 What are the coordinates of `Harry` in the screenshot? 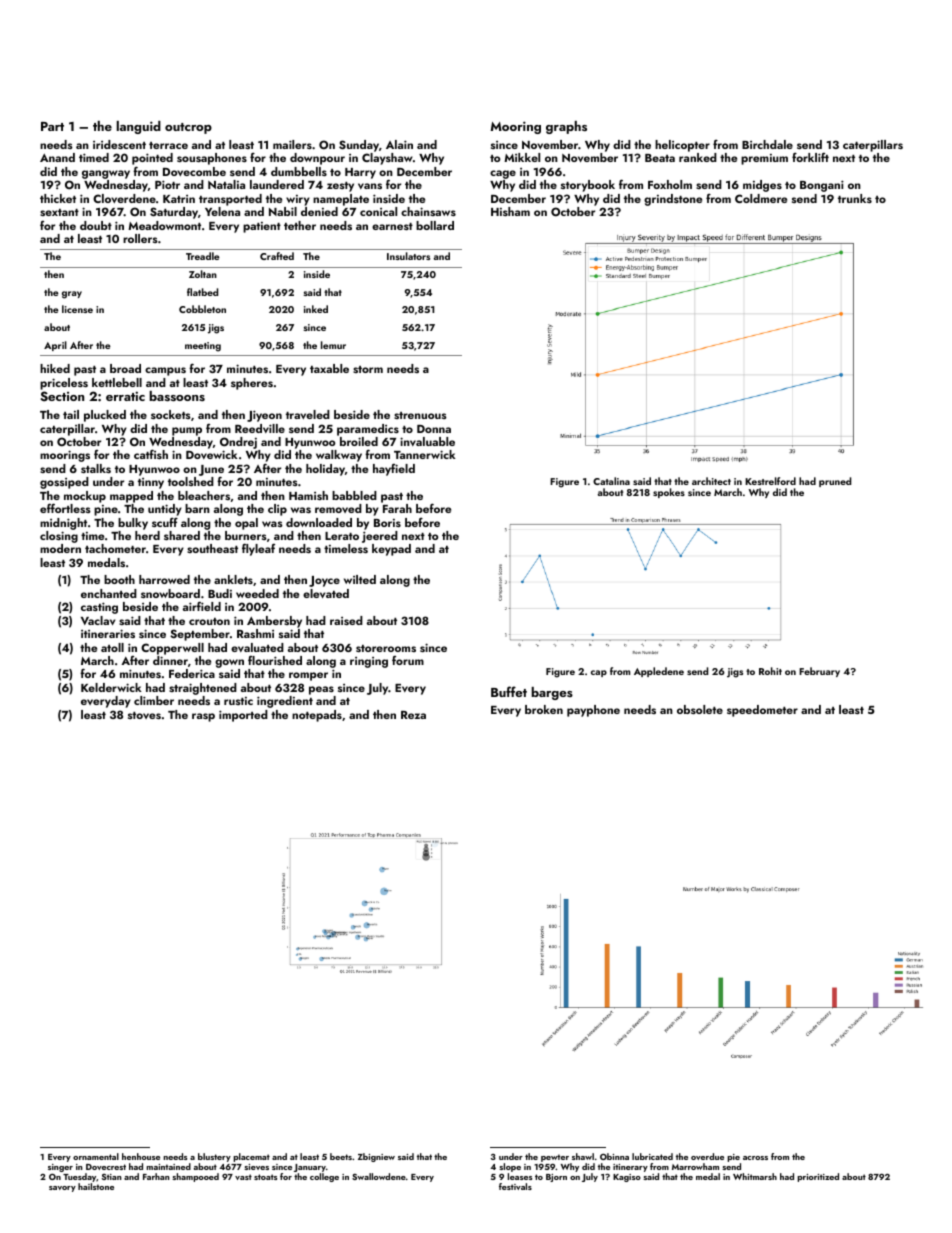 It's located at (360, 173).
